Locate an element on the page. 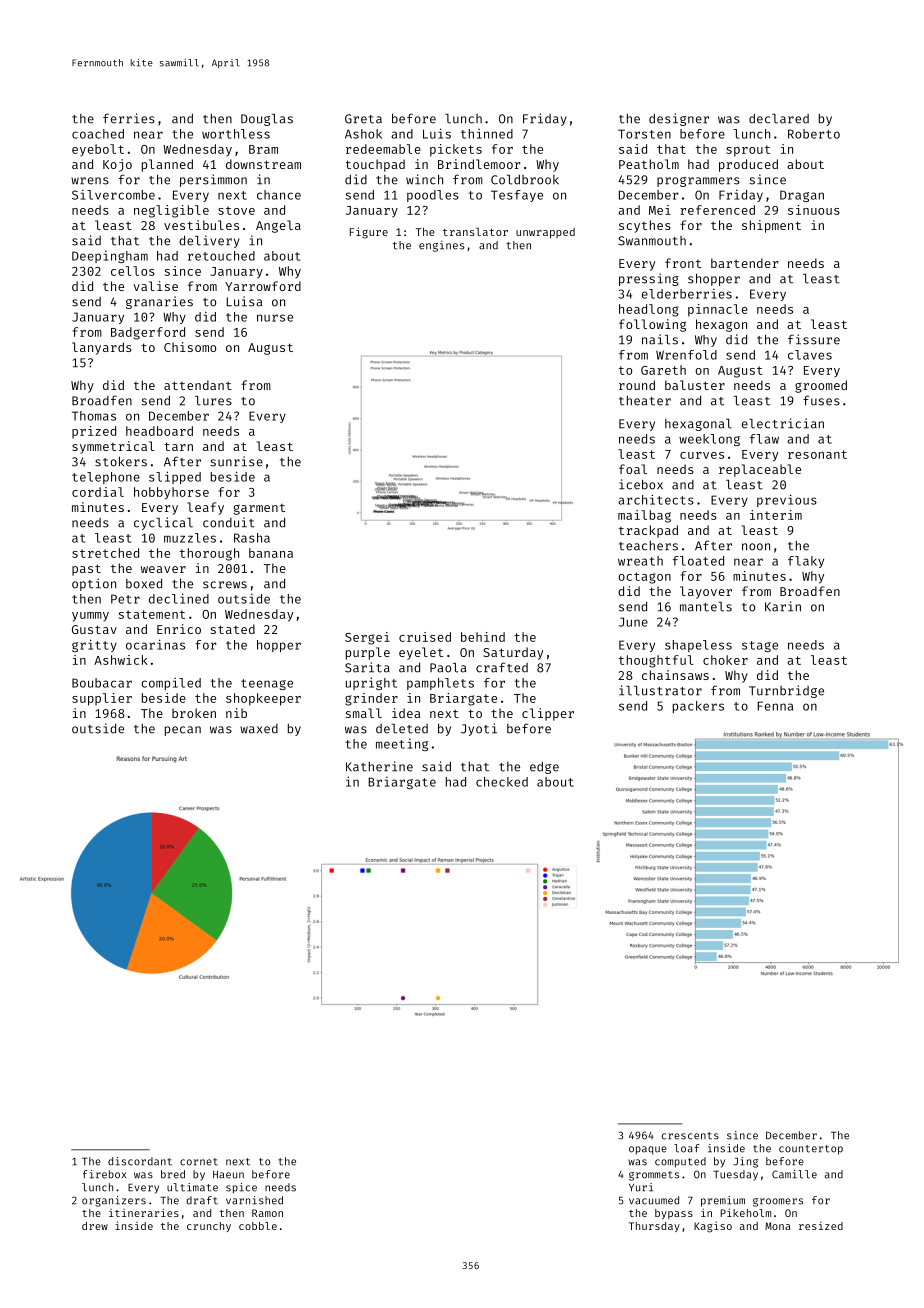 The height and width of the document is (1308, 924). Kagiso is located at coordinates (713, 1227).
